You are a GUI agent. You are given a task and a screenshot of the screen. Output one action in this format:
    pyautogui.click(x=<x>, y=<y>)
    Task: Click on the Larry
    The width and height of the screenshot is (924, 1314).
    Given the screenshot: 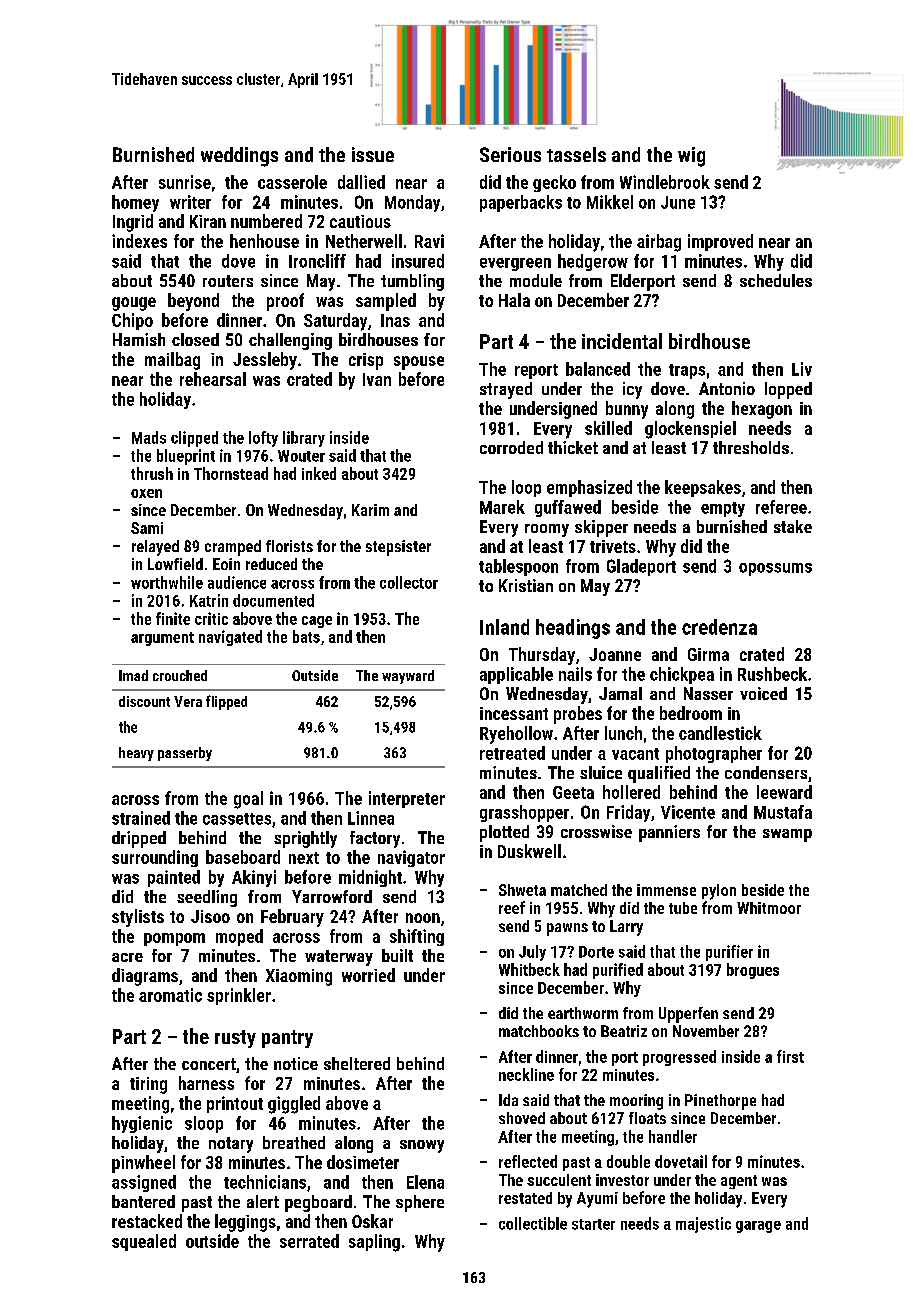 What is the action you would take?
    pyautogui.click(x=626, y=928)
